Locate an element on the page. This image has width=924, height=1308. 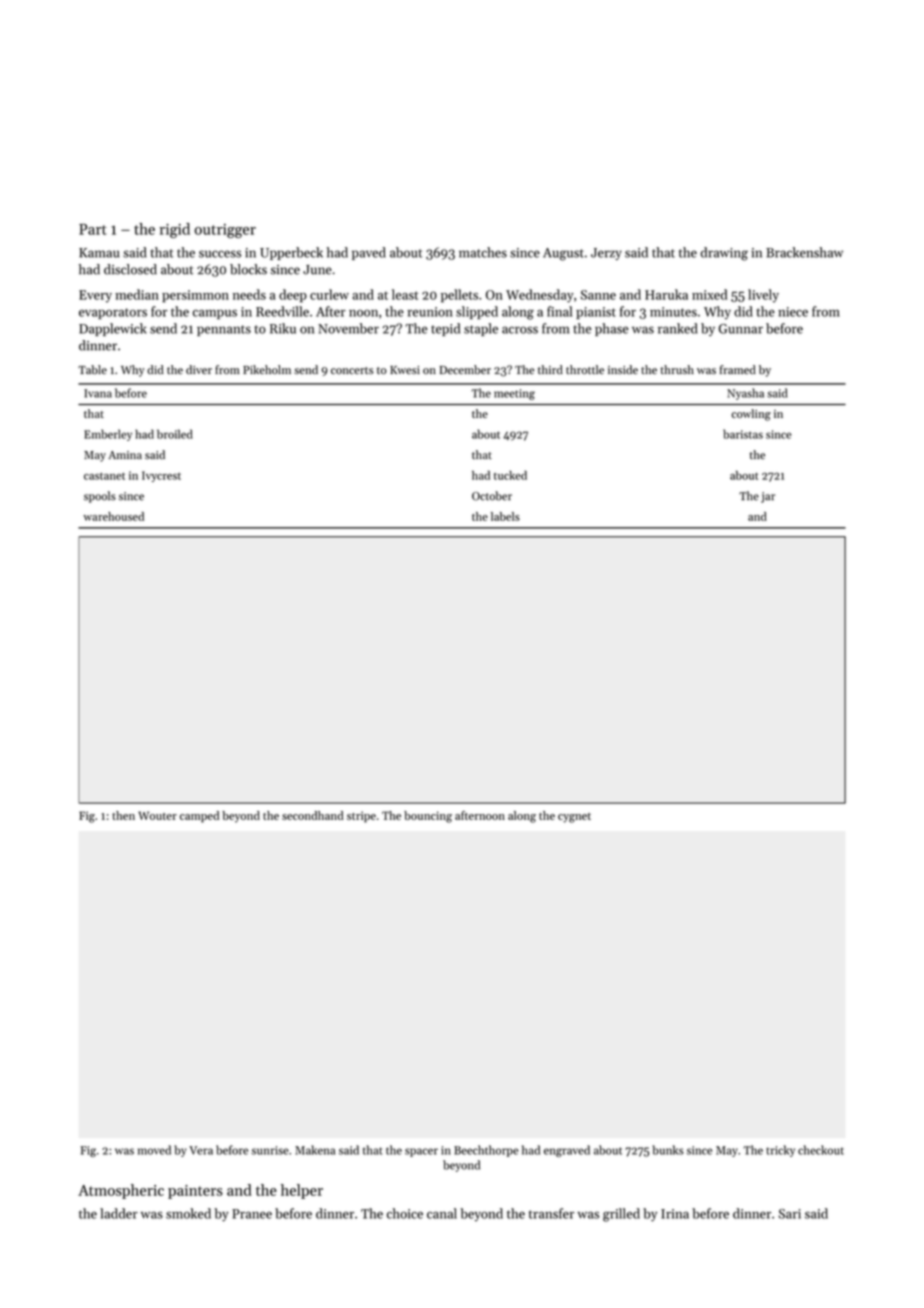
stripe is located at coordinates (361, 817).
